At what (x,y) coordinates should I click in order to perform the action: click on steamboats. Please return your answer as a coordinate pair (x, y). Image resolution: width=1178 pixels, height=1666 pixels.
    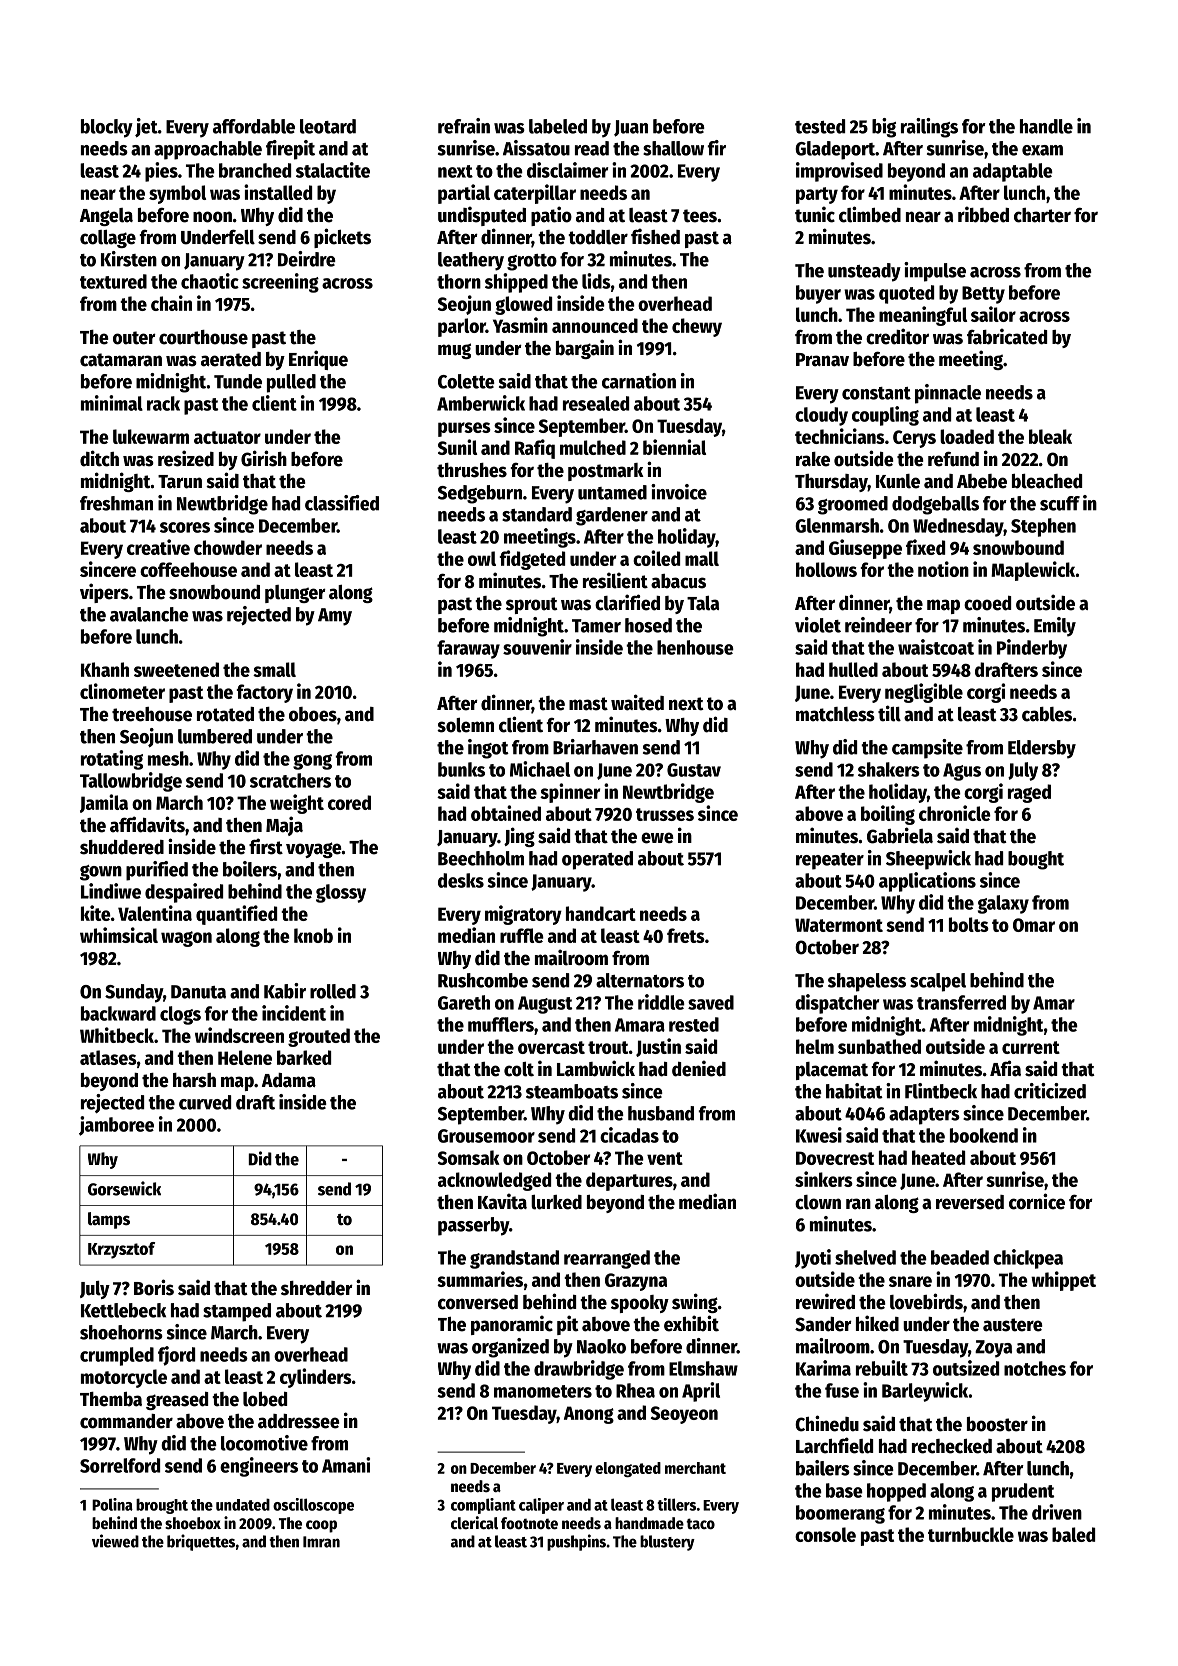
    Looking at the image, I should click on (572, 1091).
